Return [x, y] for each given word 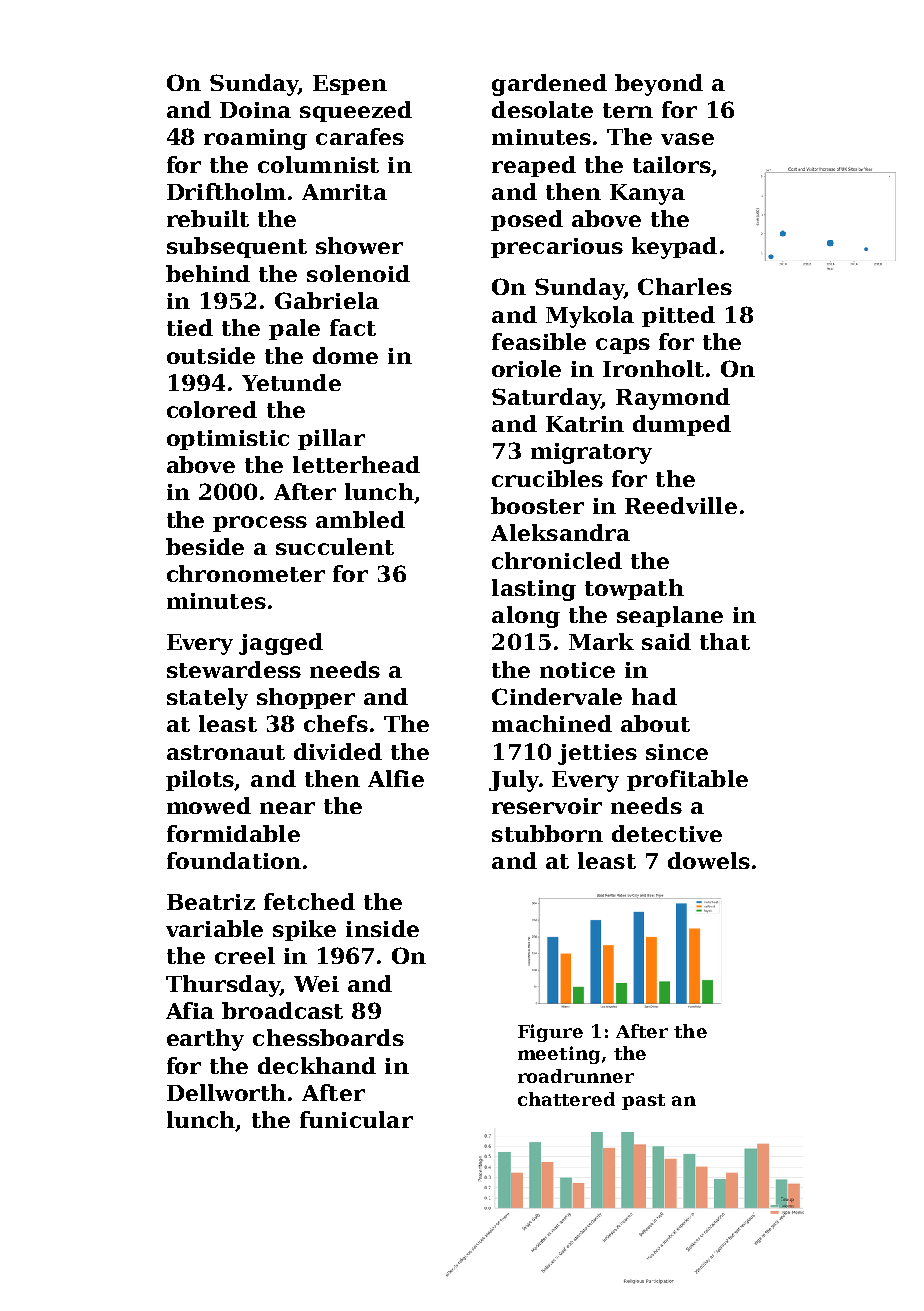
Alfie [396, 778]
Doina [255, 110]
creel [245, 955]
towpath [634, 589]
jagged [281, 644]
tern [628, 110]
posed [527, 220]
